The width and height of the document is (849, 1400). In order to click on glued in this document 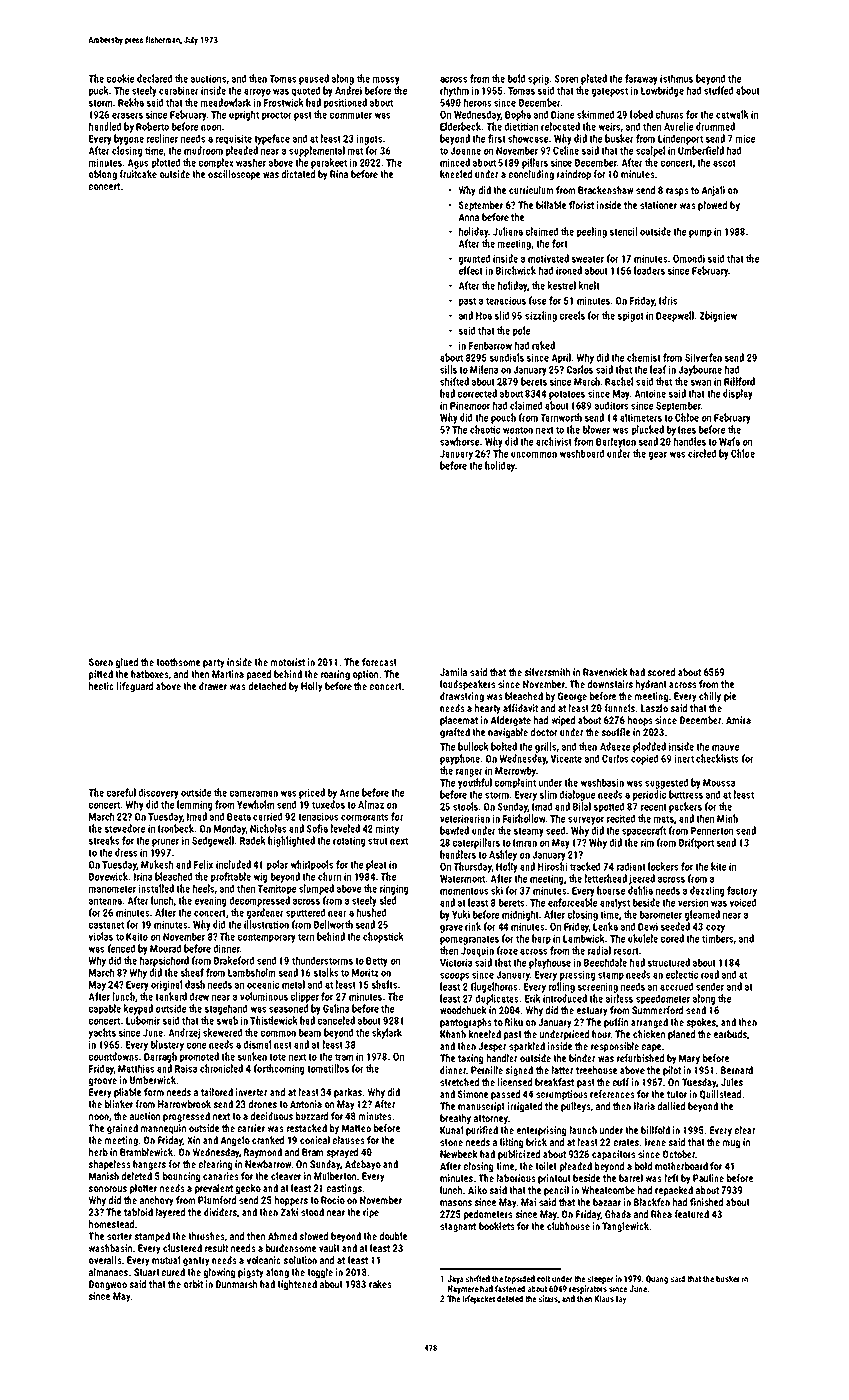, I will do `click(127, 663)`.
